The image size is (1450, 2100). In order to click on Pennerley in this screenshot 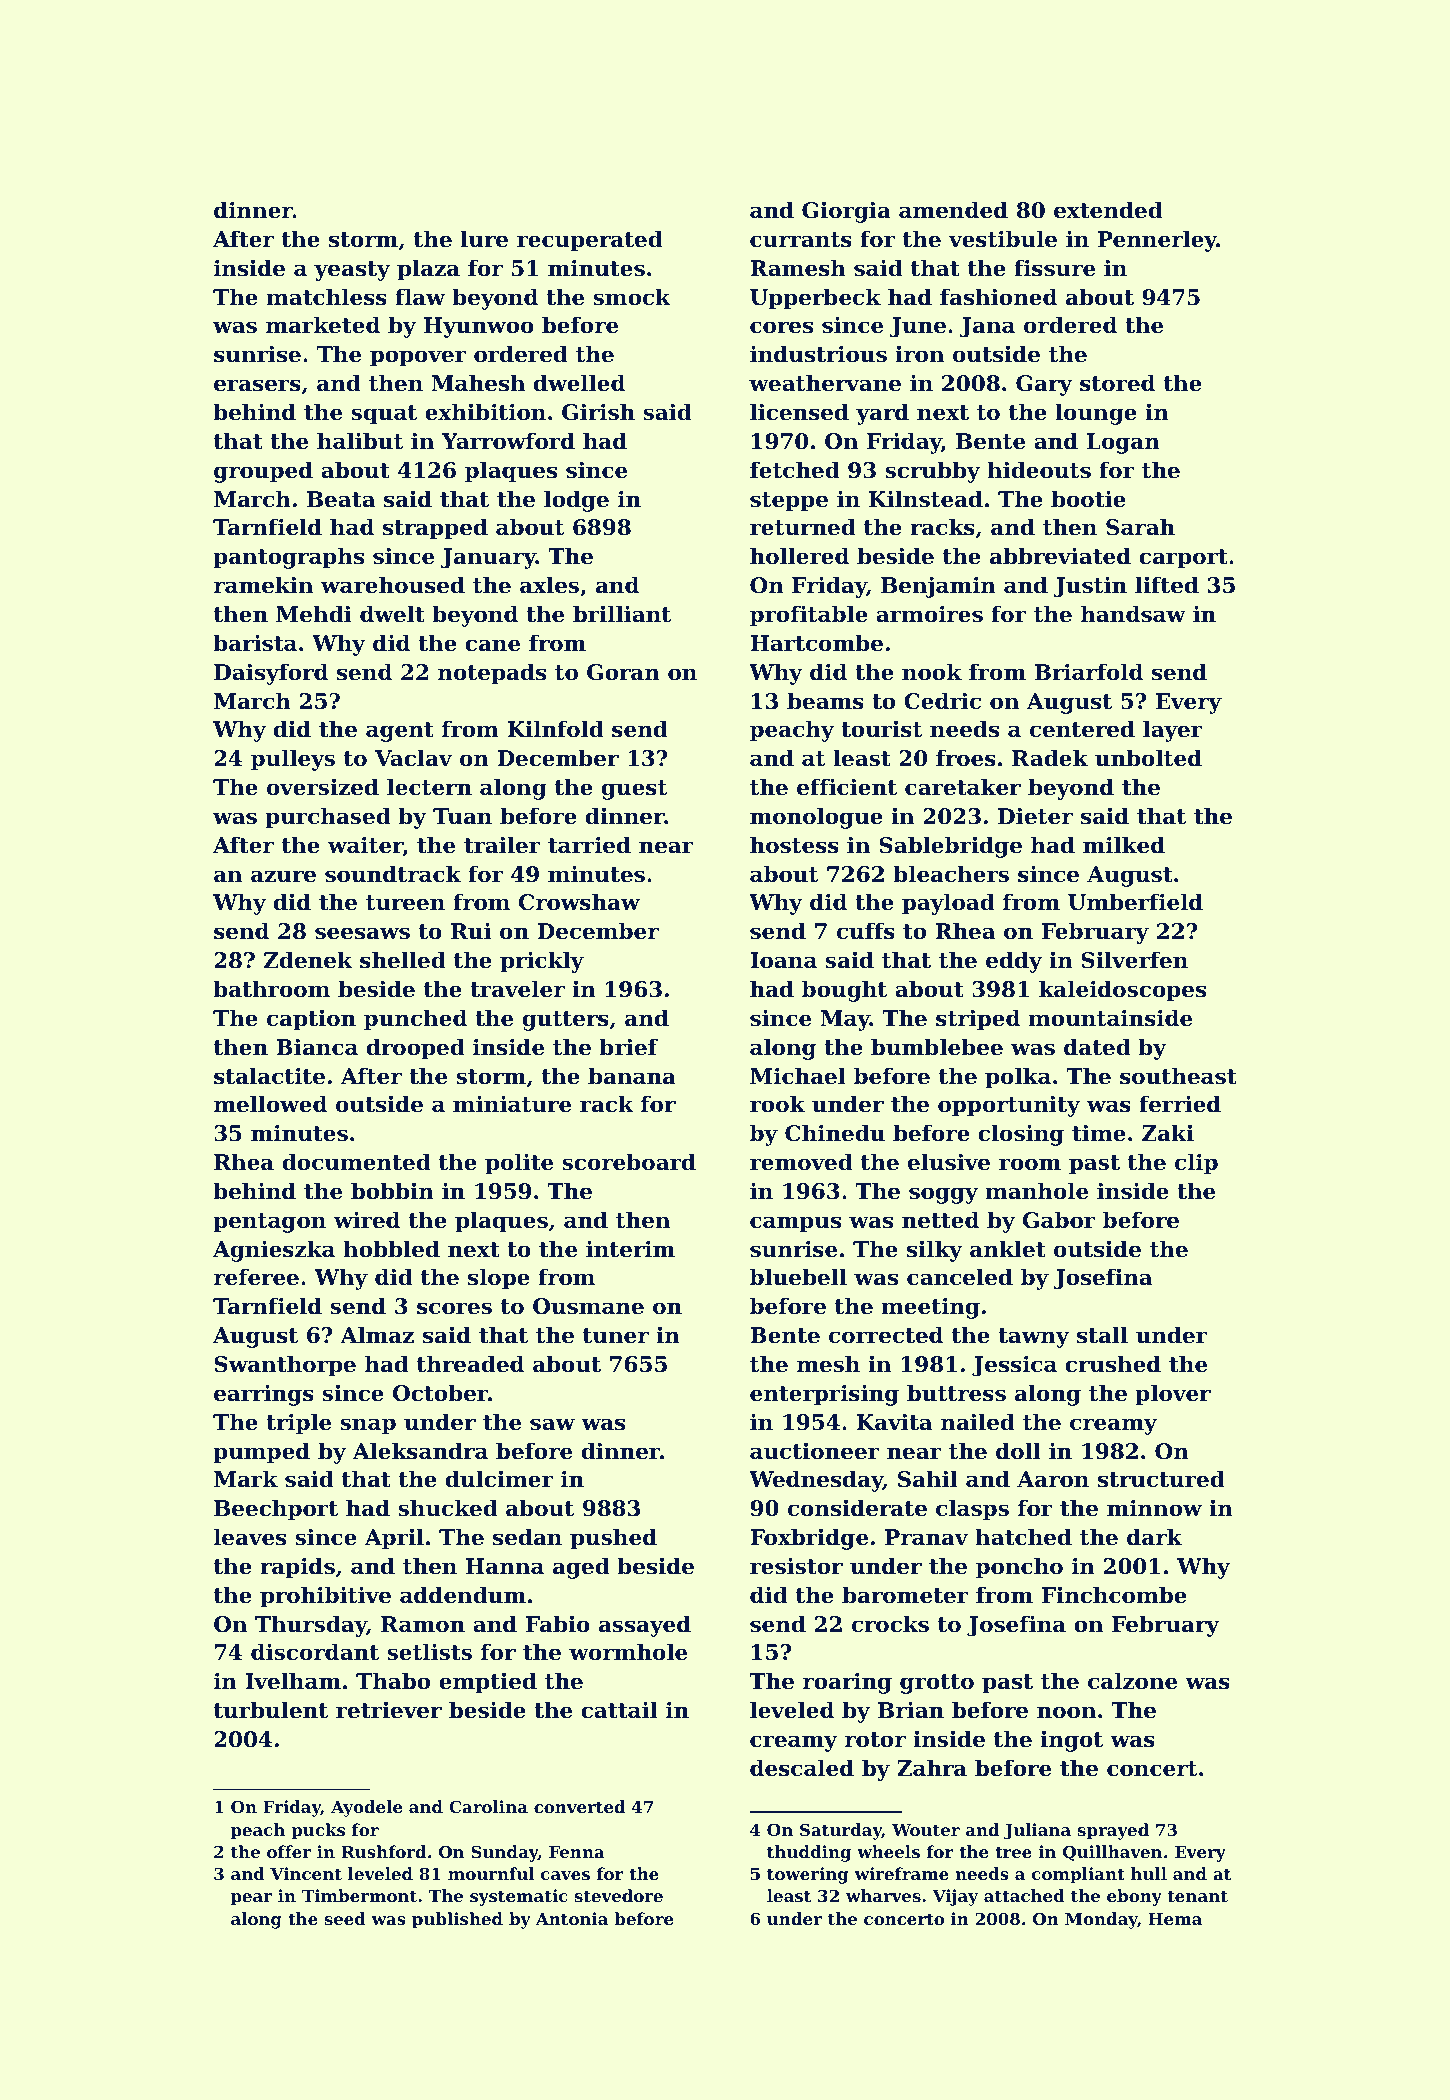, I will do `click(1157, 241)`.
